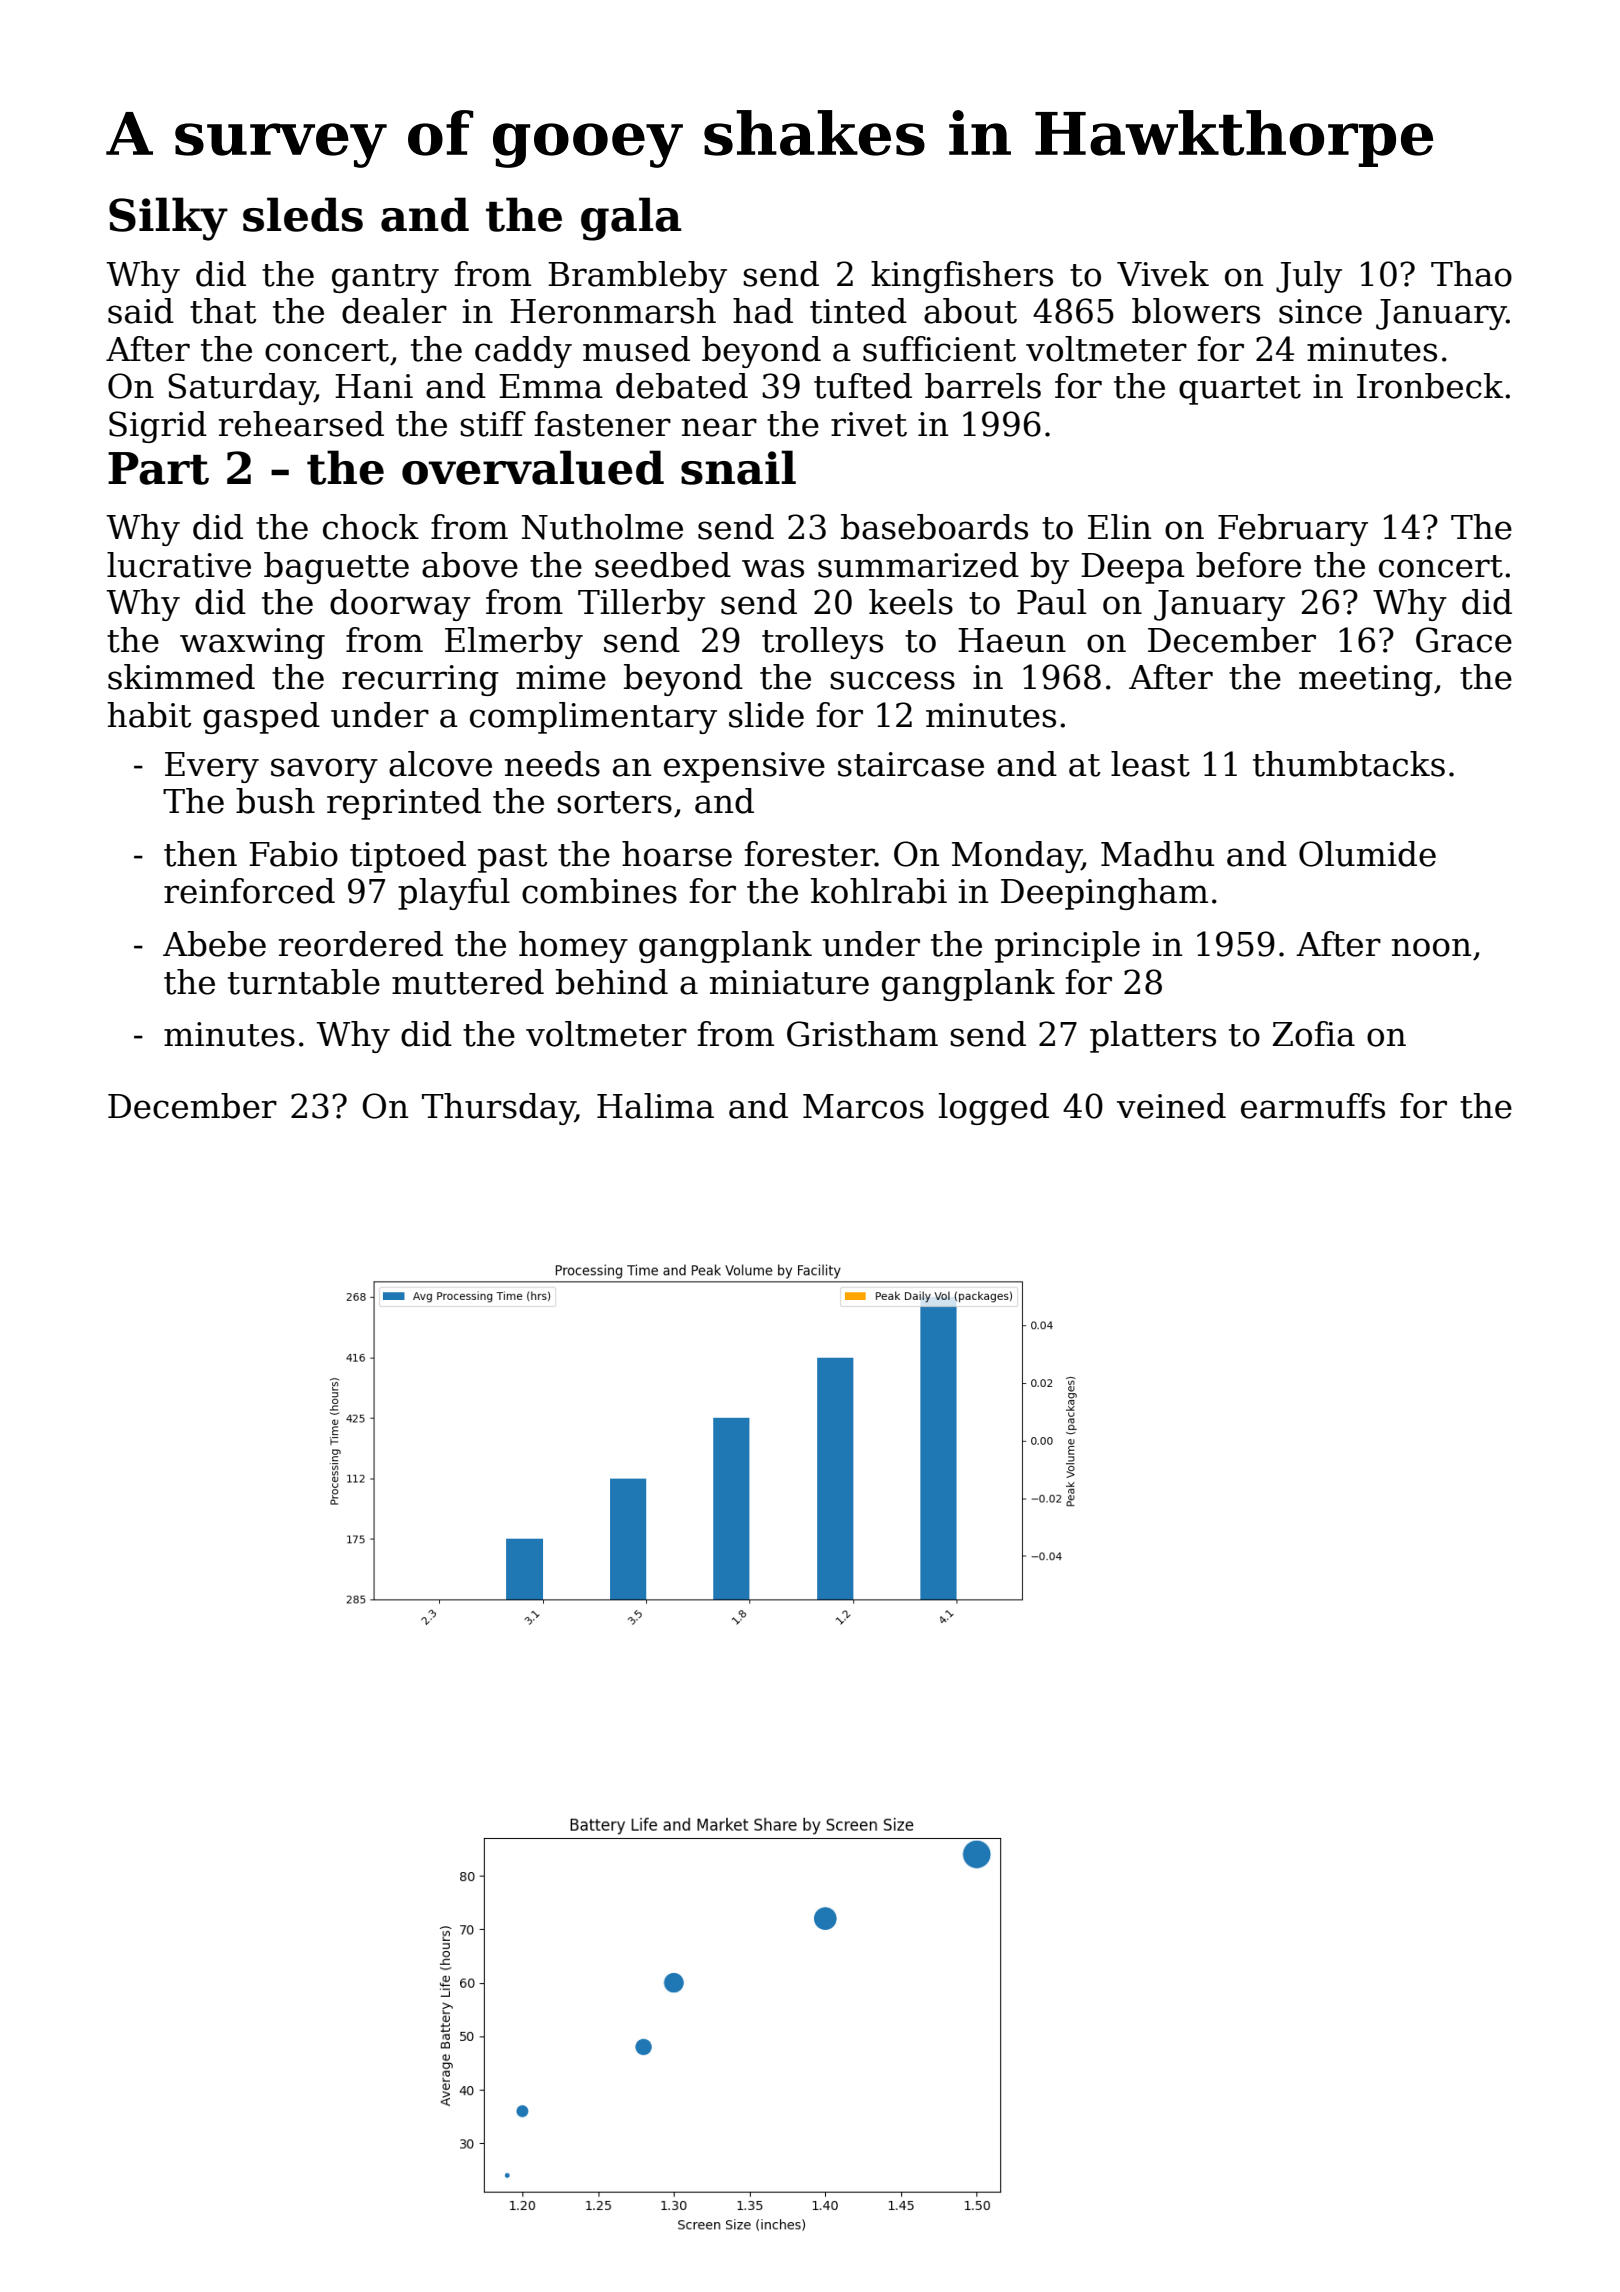 The height and width of the screenshot is (2292, 1620). What do you see at coordinates (303, 214) in the screenshot?
I see `sleds` at bounding box center [303, 214].
